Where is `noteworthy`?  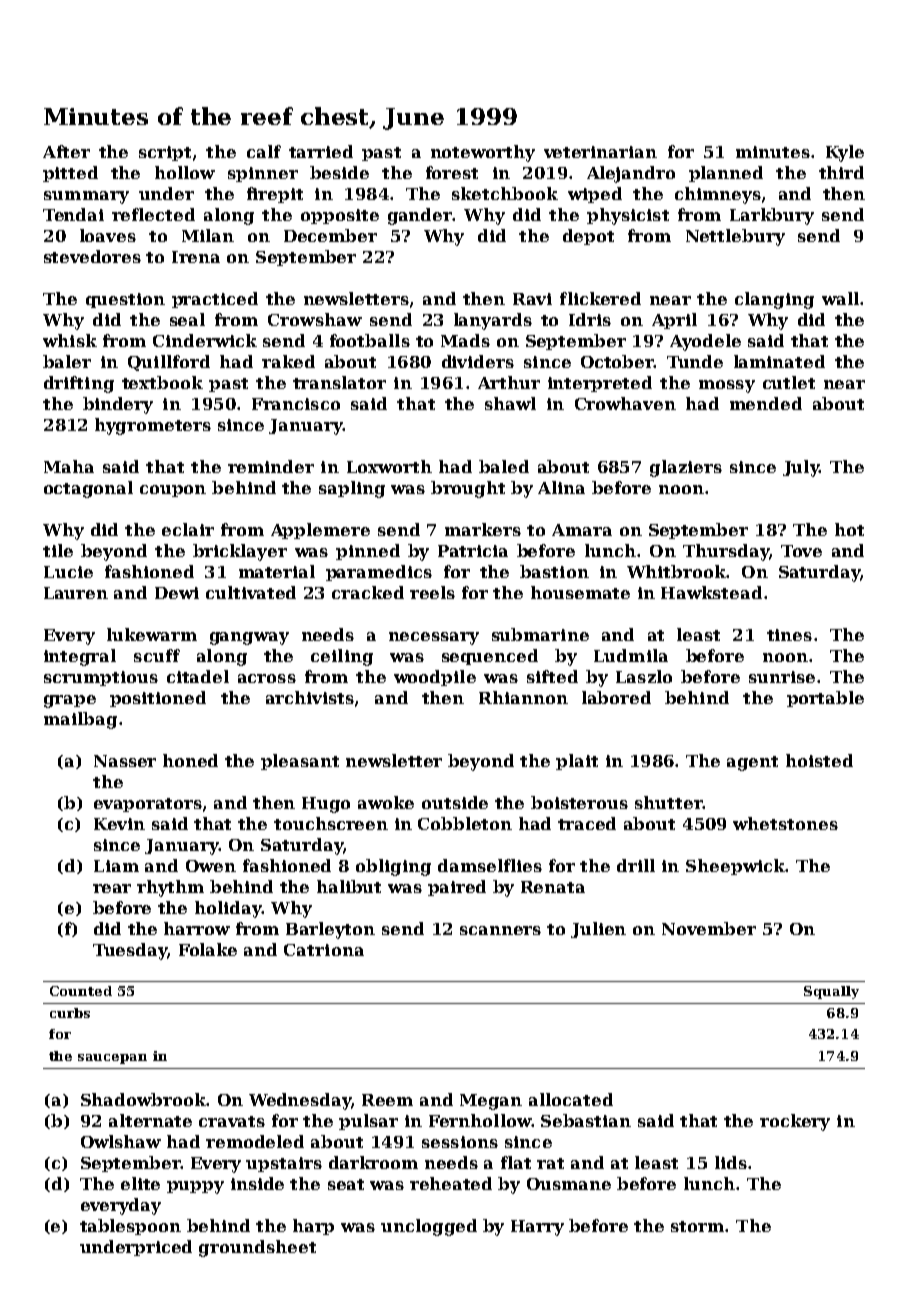 noteworthy is located at coordinates (483, 153).
